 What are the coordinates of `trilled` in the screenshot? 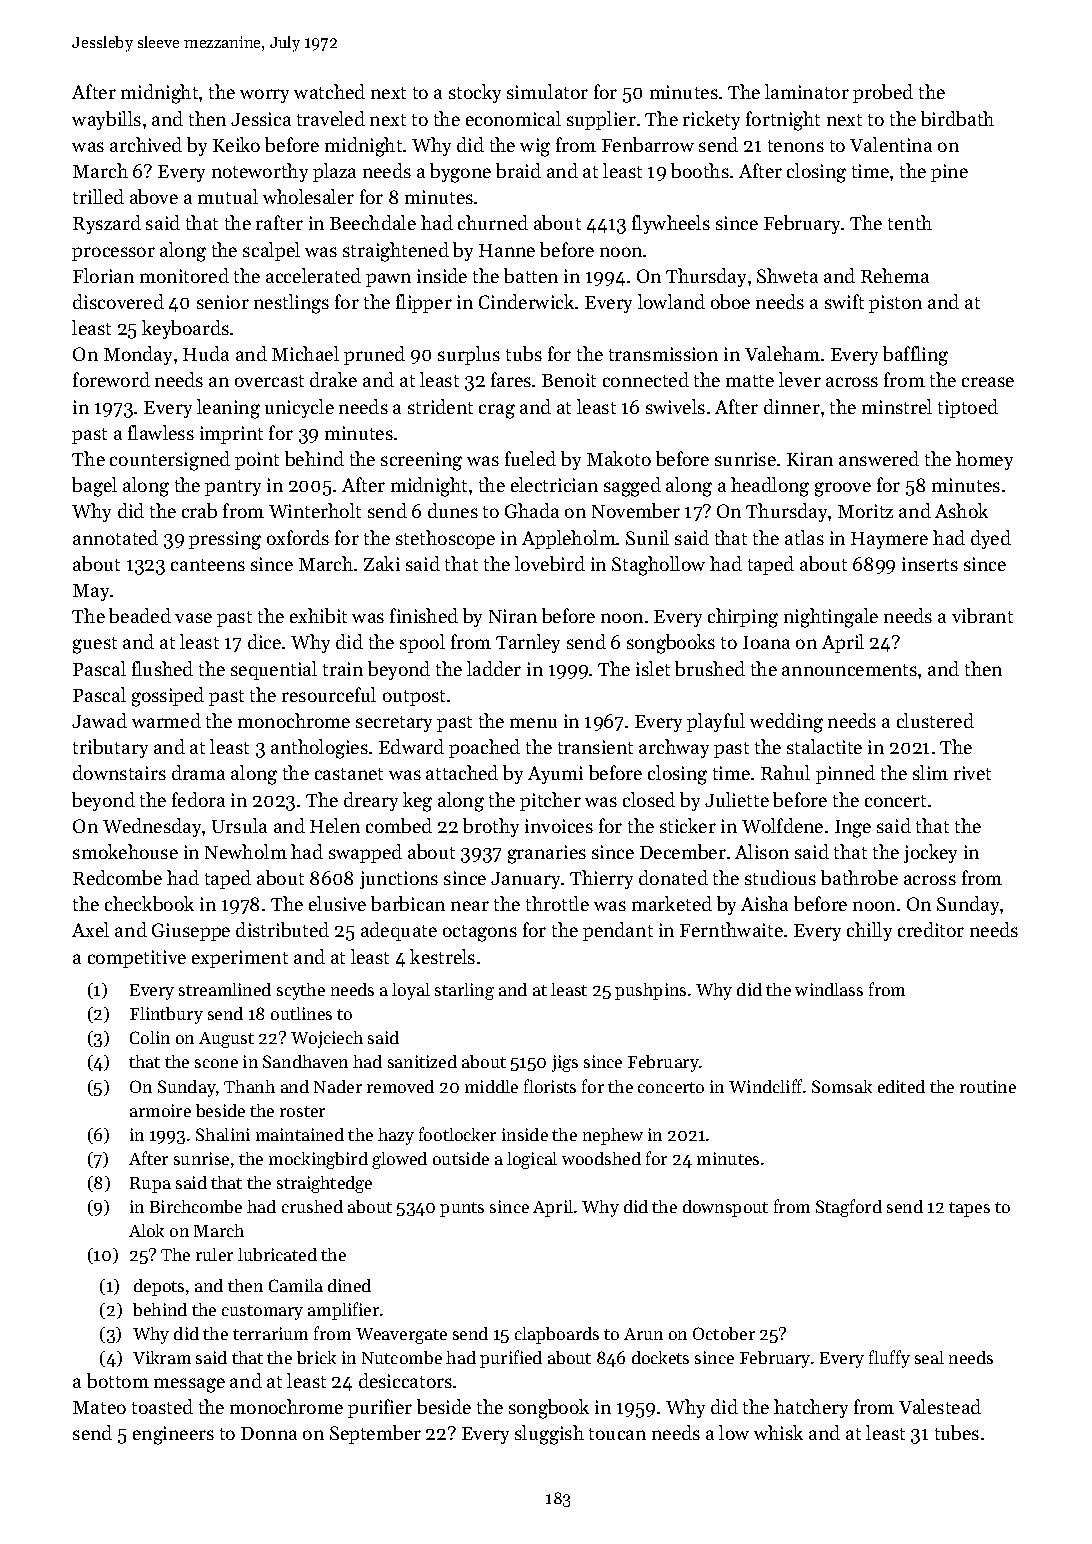 It's located at (98, 196).
